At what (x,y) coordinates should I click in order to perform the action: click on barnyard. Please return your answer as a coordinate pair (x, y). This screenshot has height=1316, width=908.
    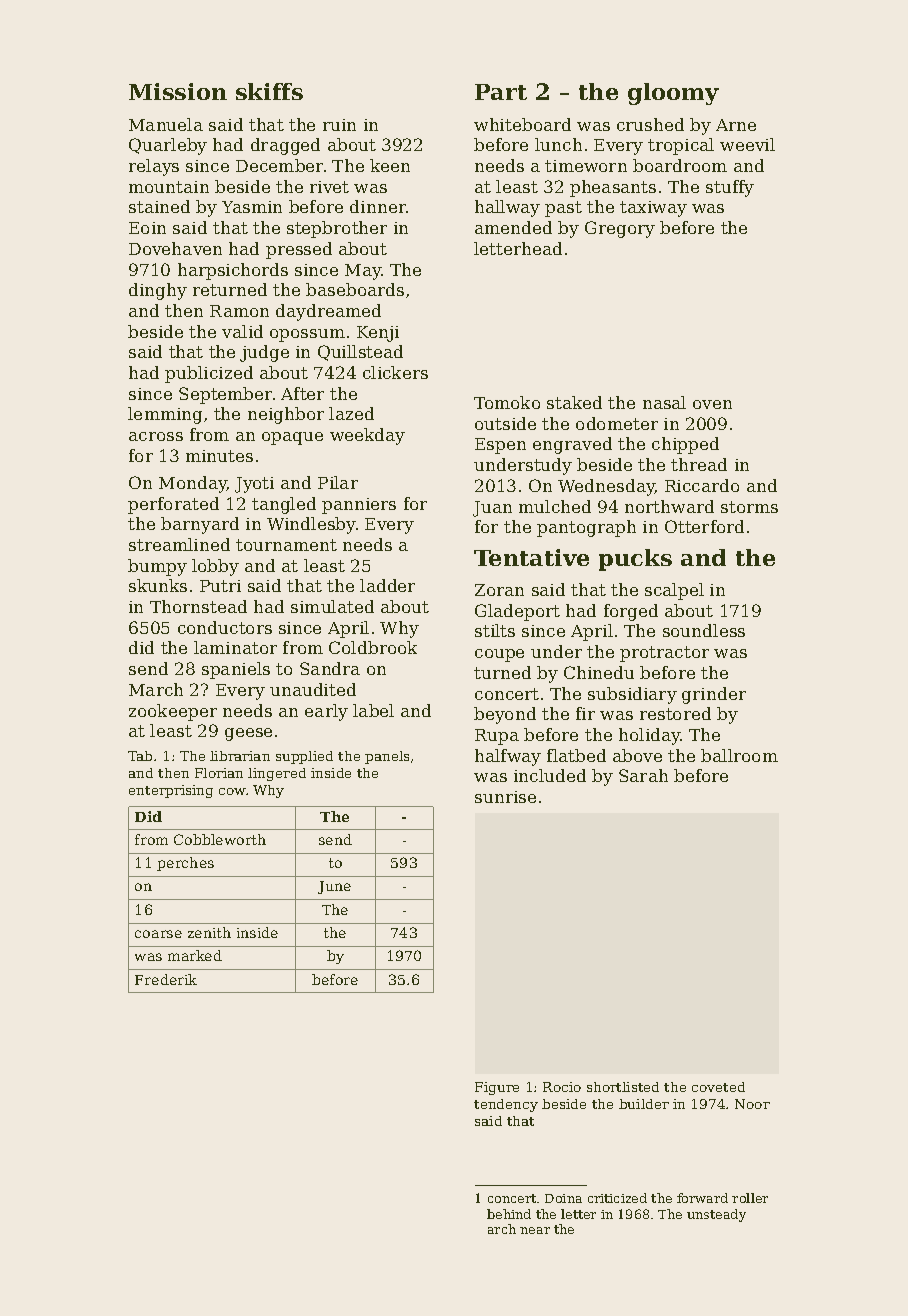
    Looking at the image, I should click on (200, 525).
